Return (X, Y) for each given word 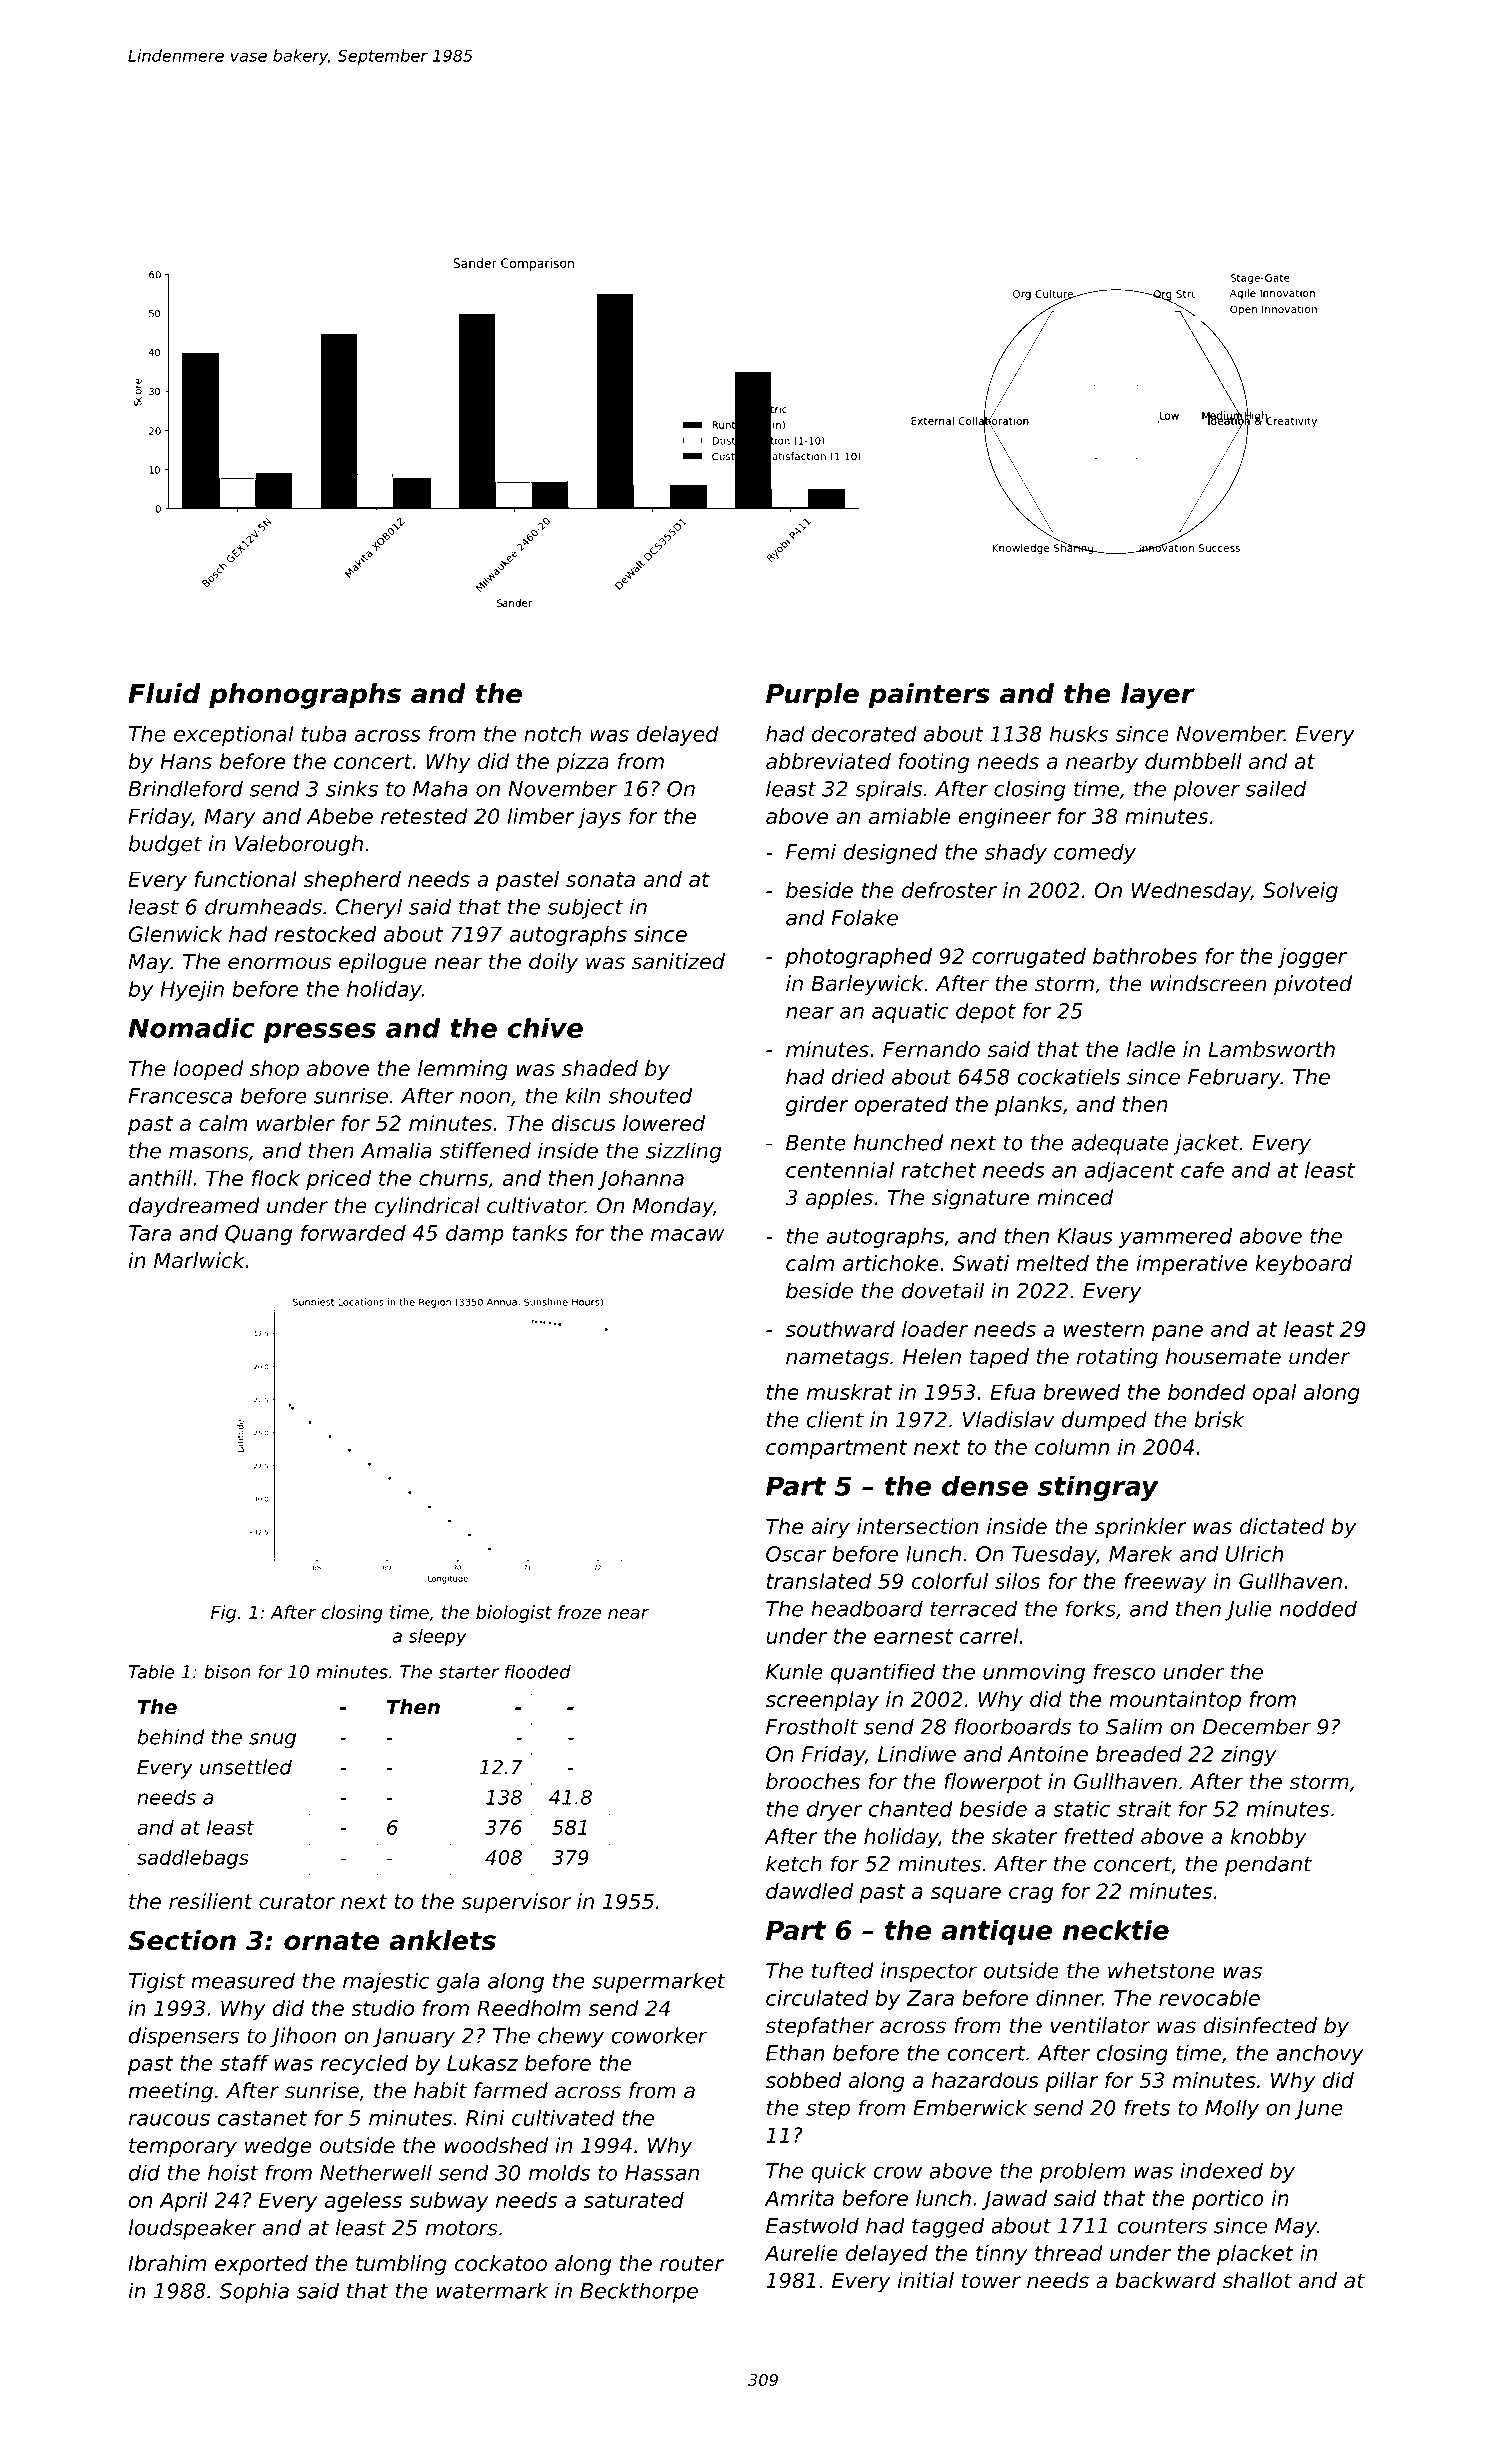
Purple (812, 696)
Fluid (164, 693)
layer (1158, 696)
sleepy (438, 1638)
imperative (1191, 1265)
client (835, 1419)
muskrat (849, 1392)
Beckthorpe (639, 2292)
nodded (1318, 1608)
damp (475, 1235)
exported (261, 2265)
